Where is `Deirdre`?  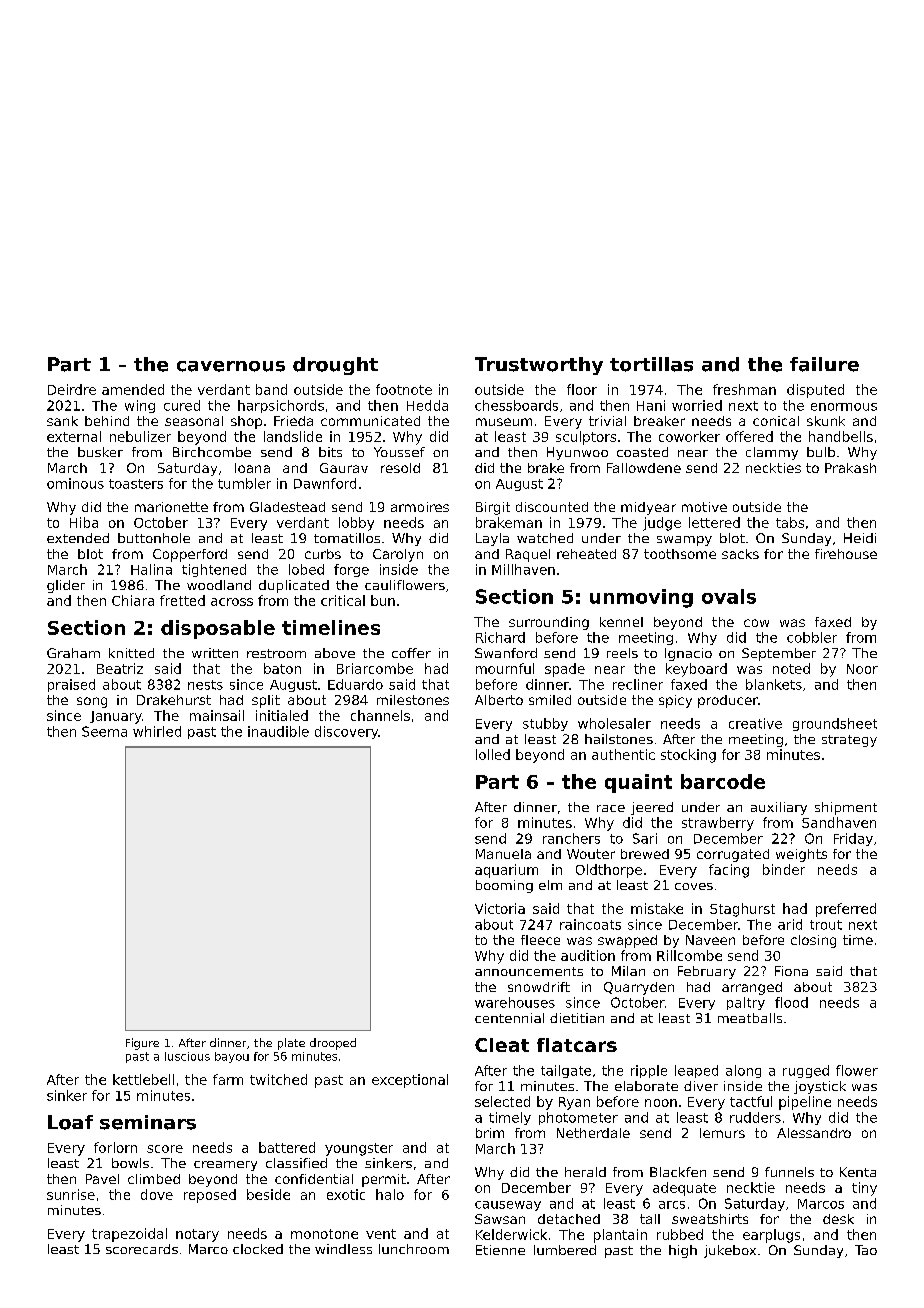
Deirdre is located at coordinates (72, 389).
